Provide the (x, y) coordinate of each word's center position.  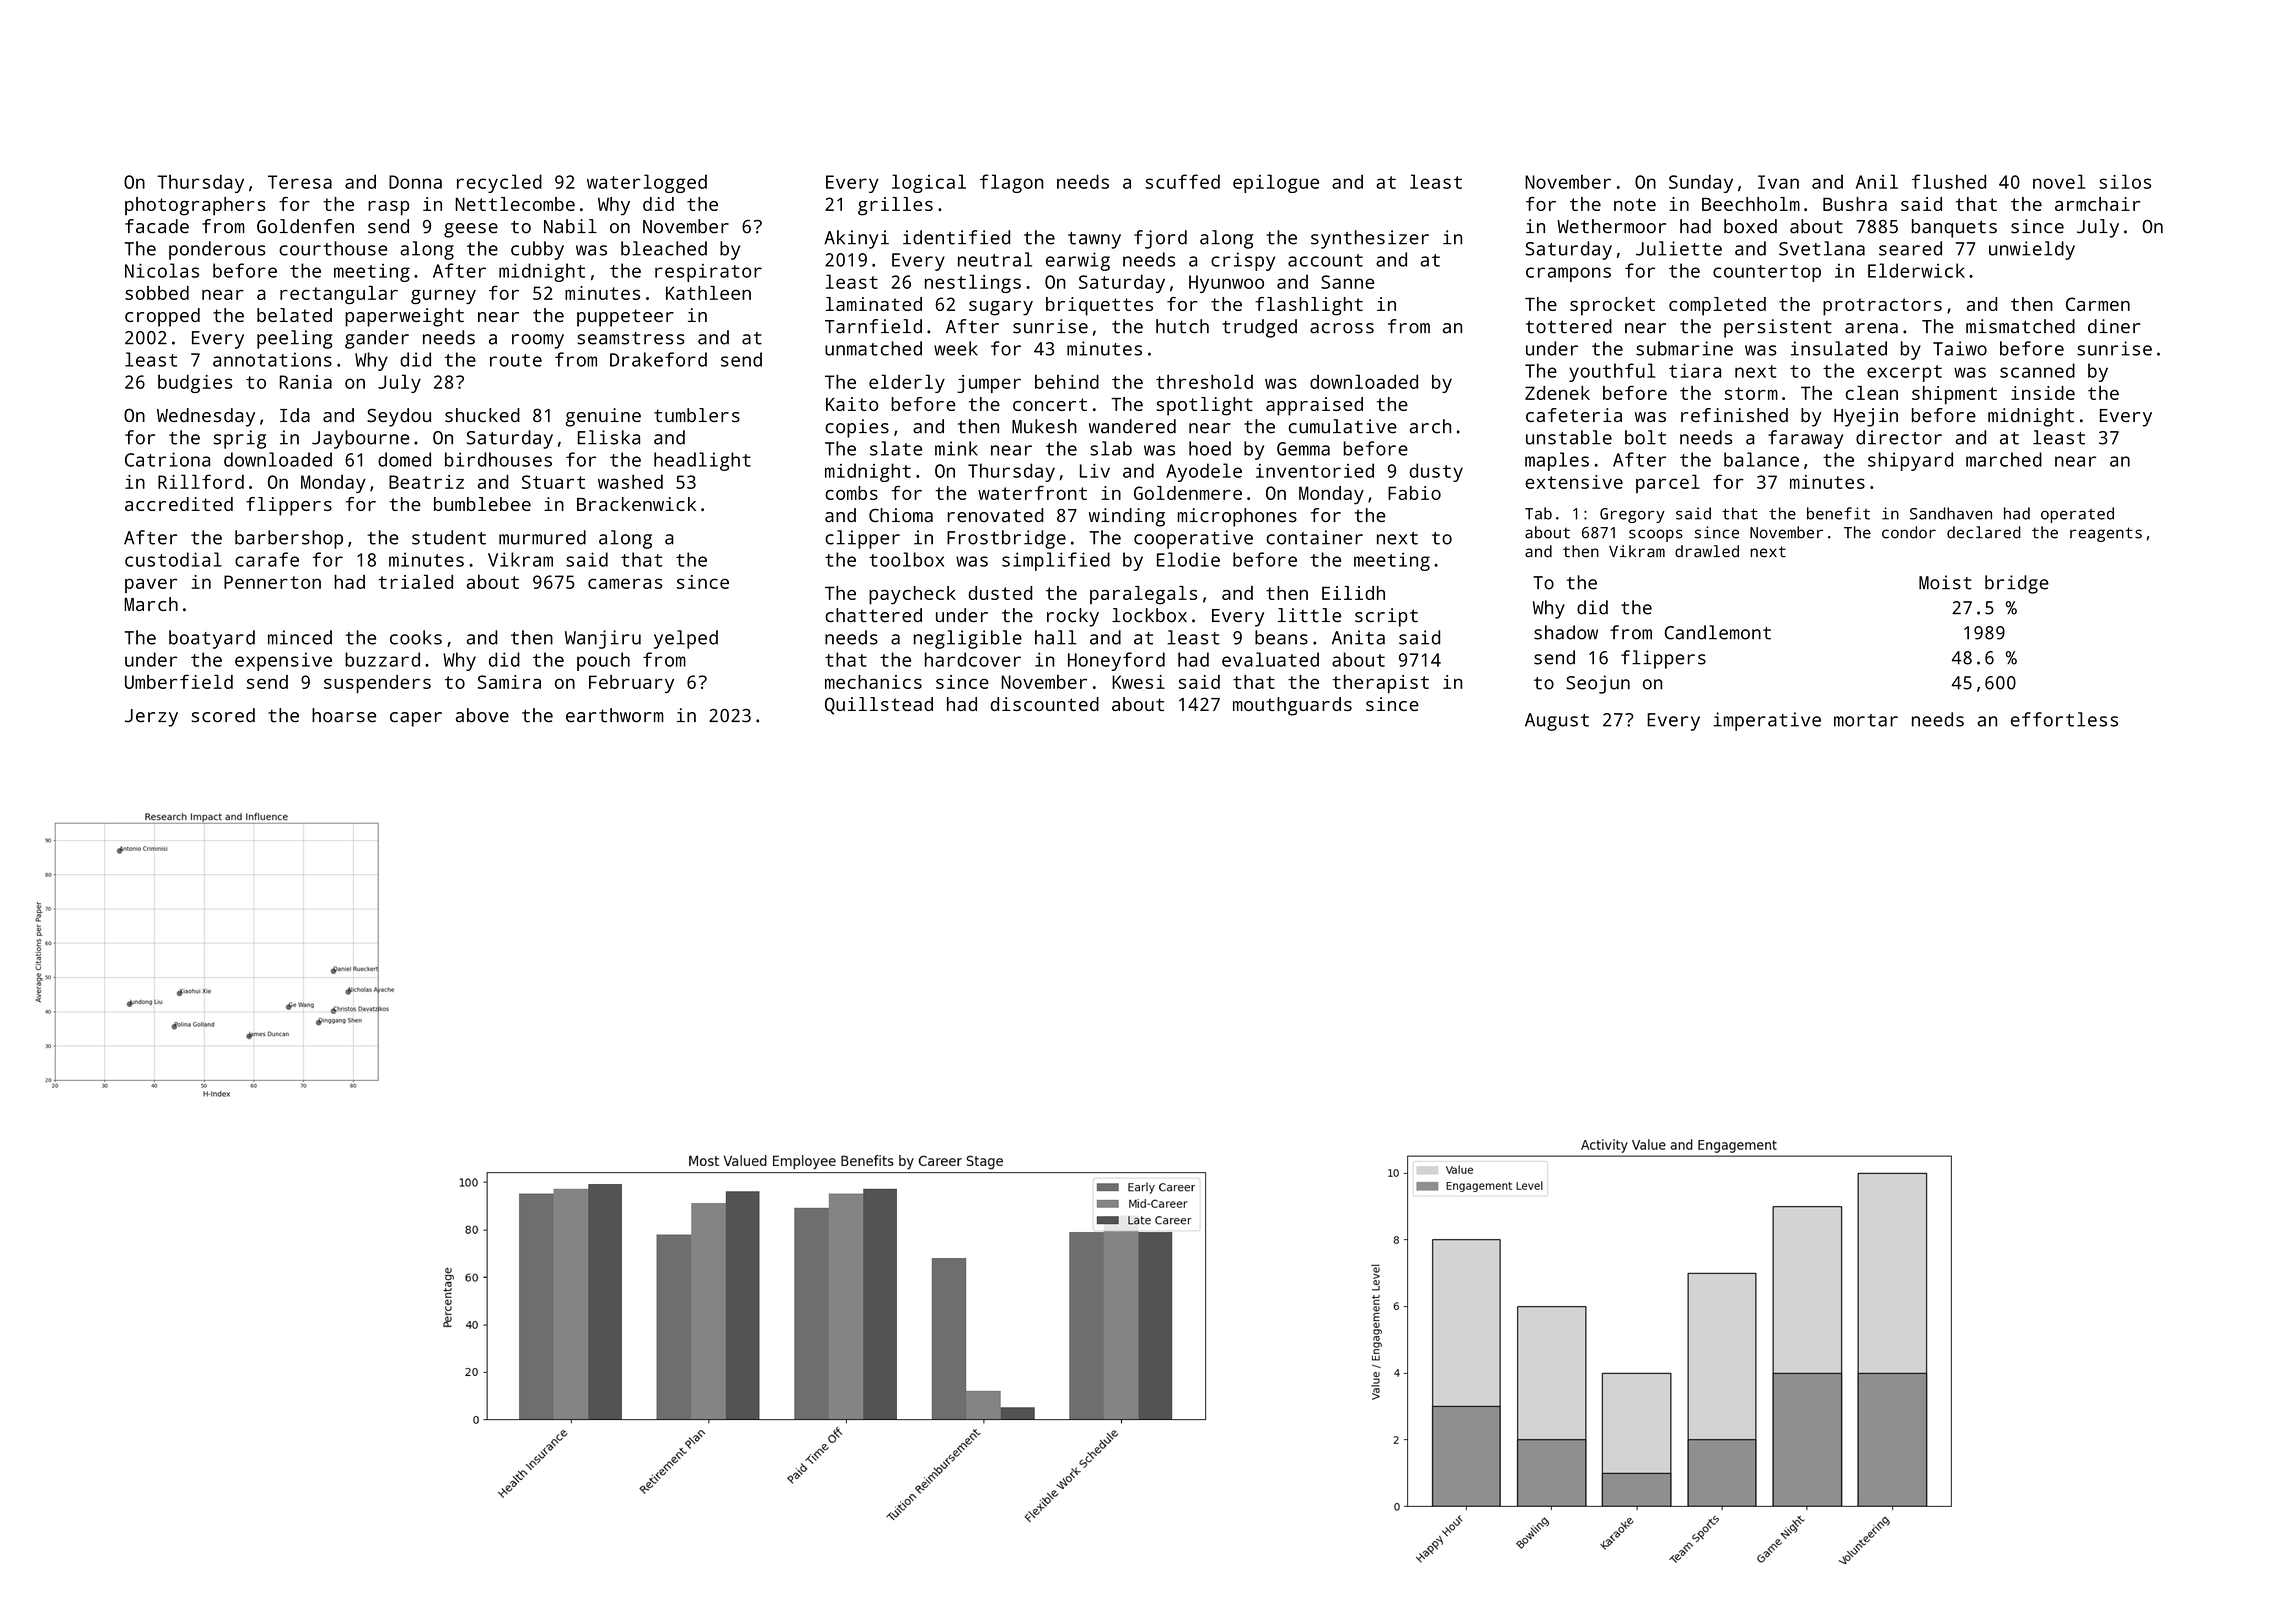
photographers (195, 206)
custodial (173, 559)
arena (1871, 328)
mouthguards (1292, 706)
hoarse (344, 715)
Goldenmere (1188, 493)
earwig (1078, 261)
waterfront (1032, 493)
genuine (603, 417)
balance (1761, 459)
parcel (1668, 483)
